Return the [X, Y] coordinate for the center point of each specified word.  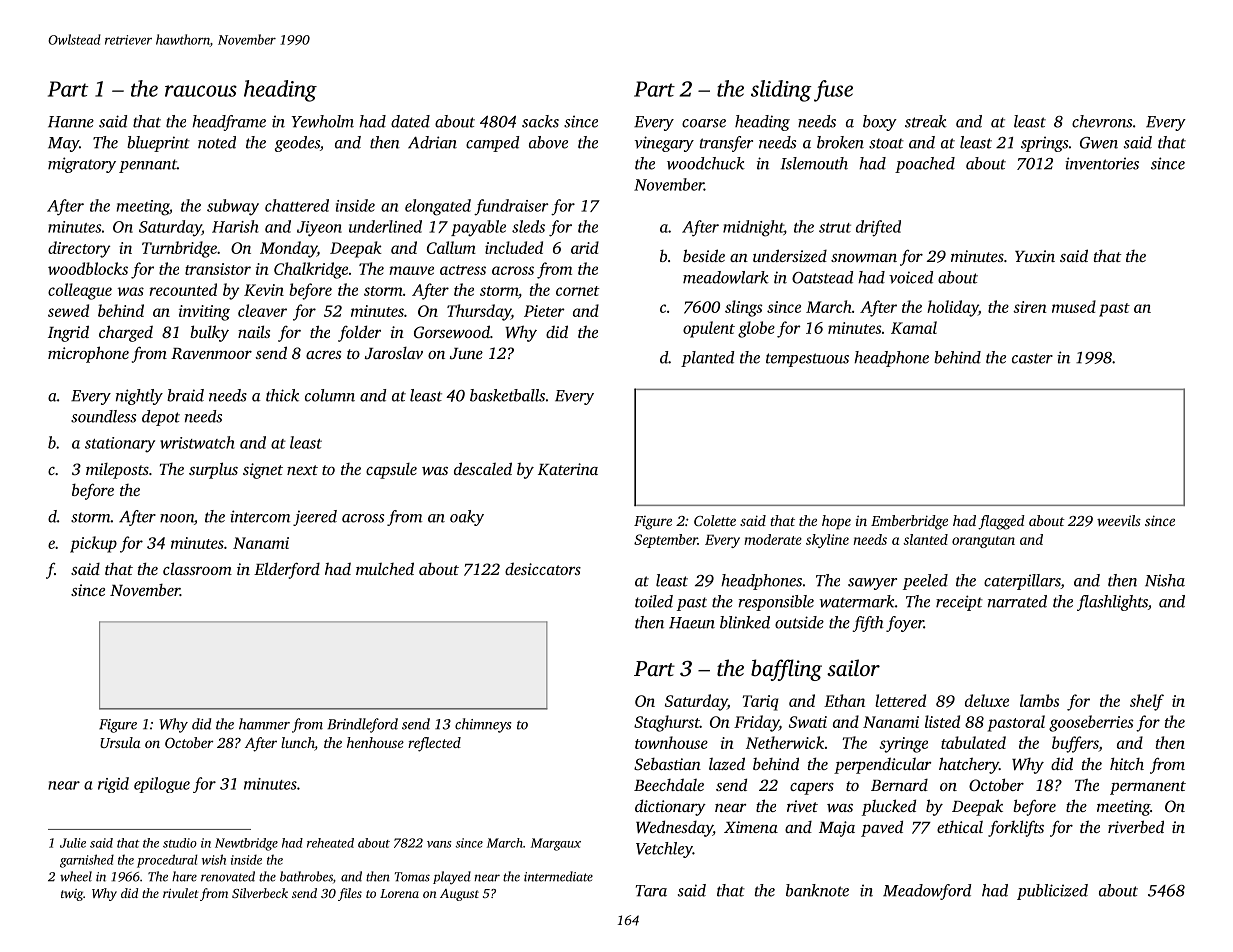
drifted [878, 228]
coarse [704, 123]
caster [1032, 358]
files [350, 894]
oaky [467, 518]
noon [177, 518]
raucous [201, 91]
